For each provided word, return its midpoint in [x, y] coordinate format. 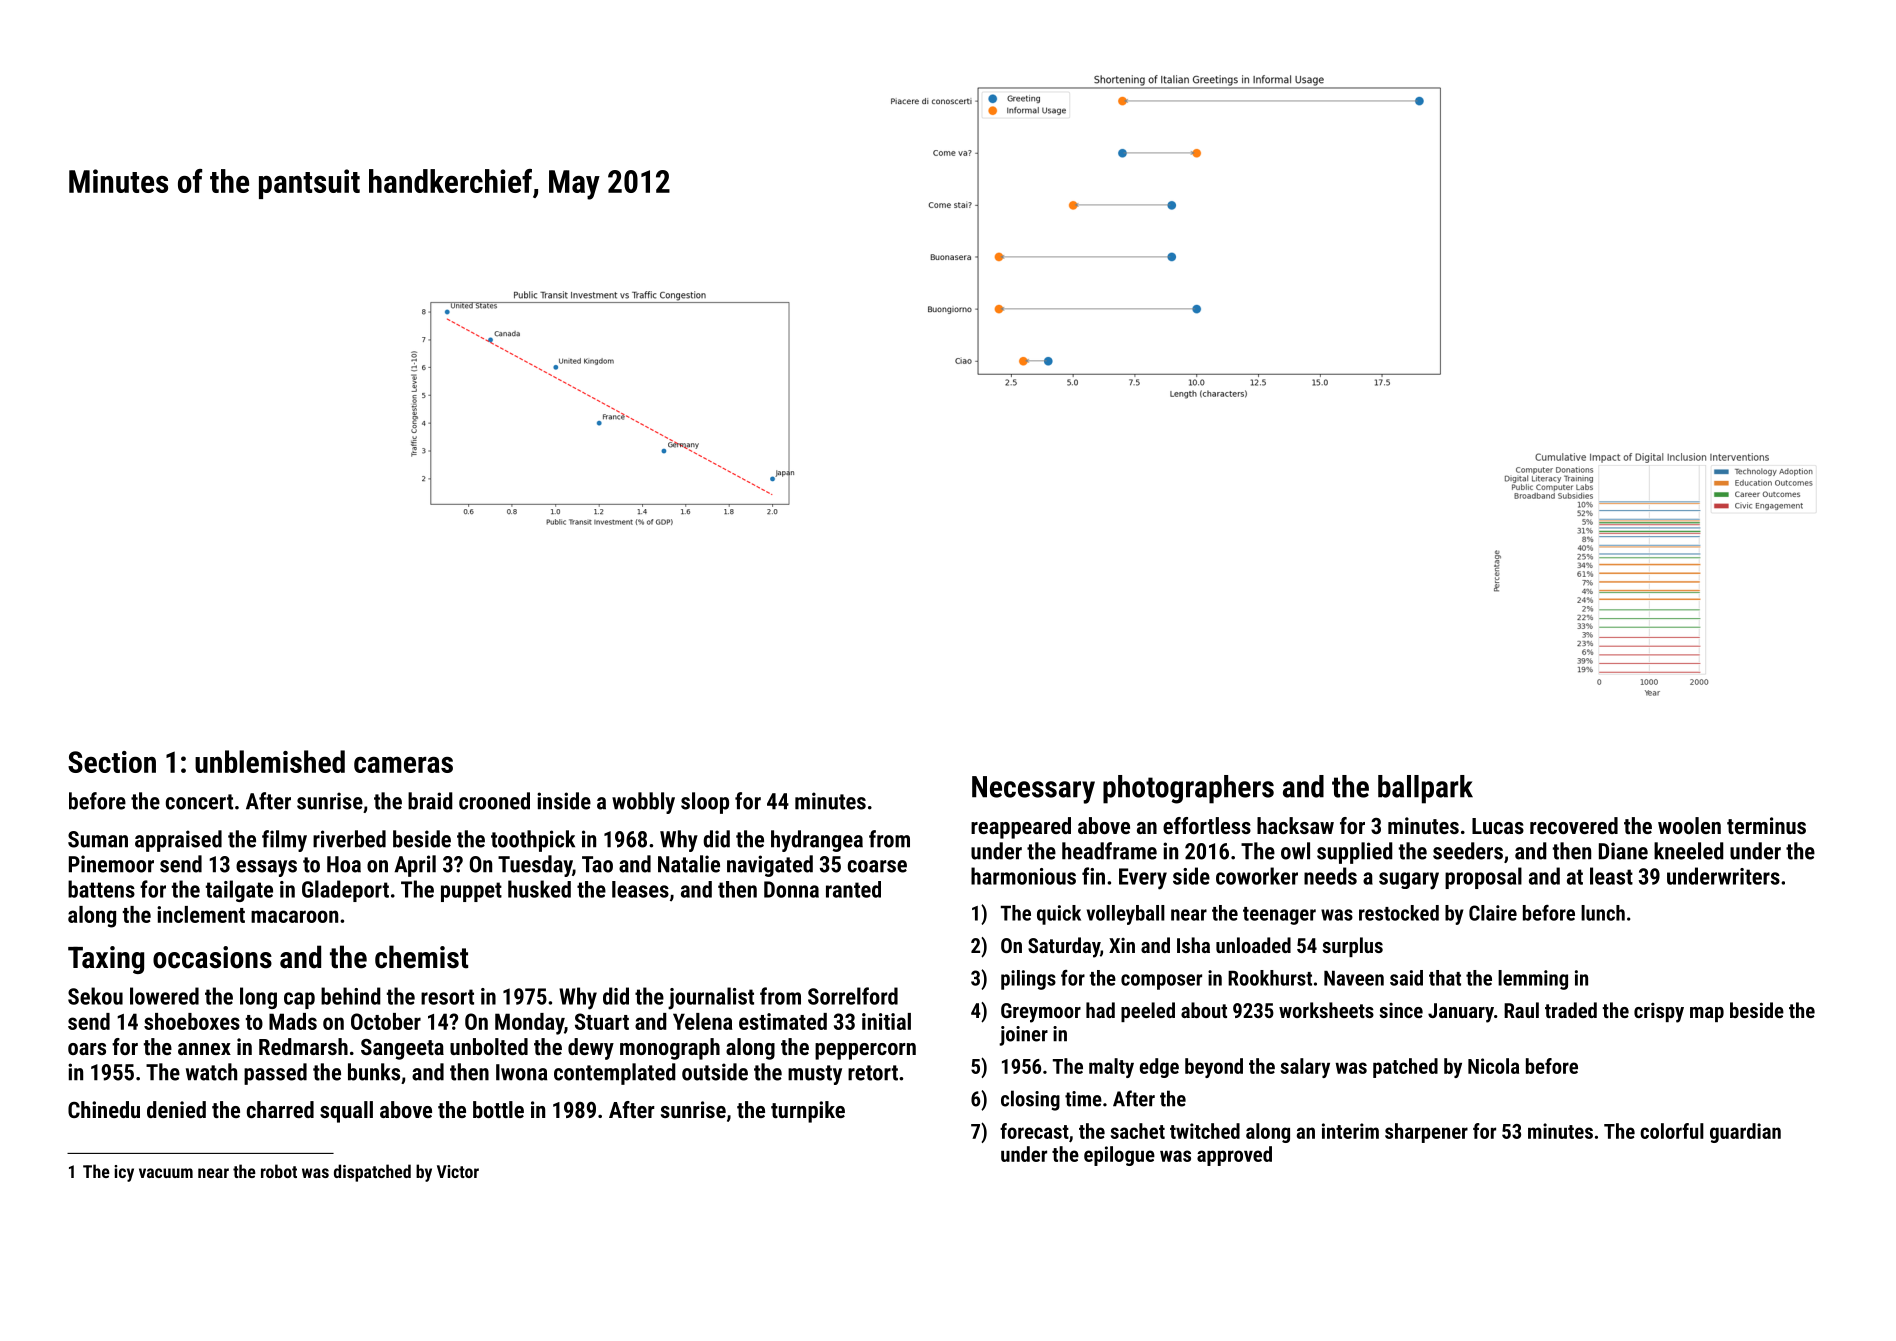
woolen [1689, 825]
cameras [403, 765]
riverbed [349, 839]
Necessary [1033, 790]
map [1707, 1014]
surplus [1352, 947]
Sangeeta [402, 1049]
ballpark [1425, 789]
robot [279, 1171]
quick [1059, 915]
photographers [1188, 789]
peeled [1148, 1012]
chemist [421, 957]
